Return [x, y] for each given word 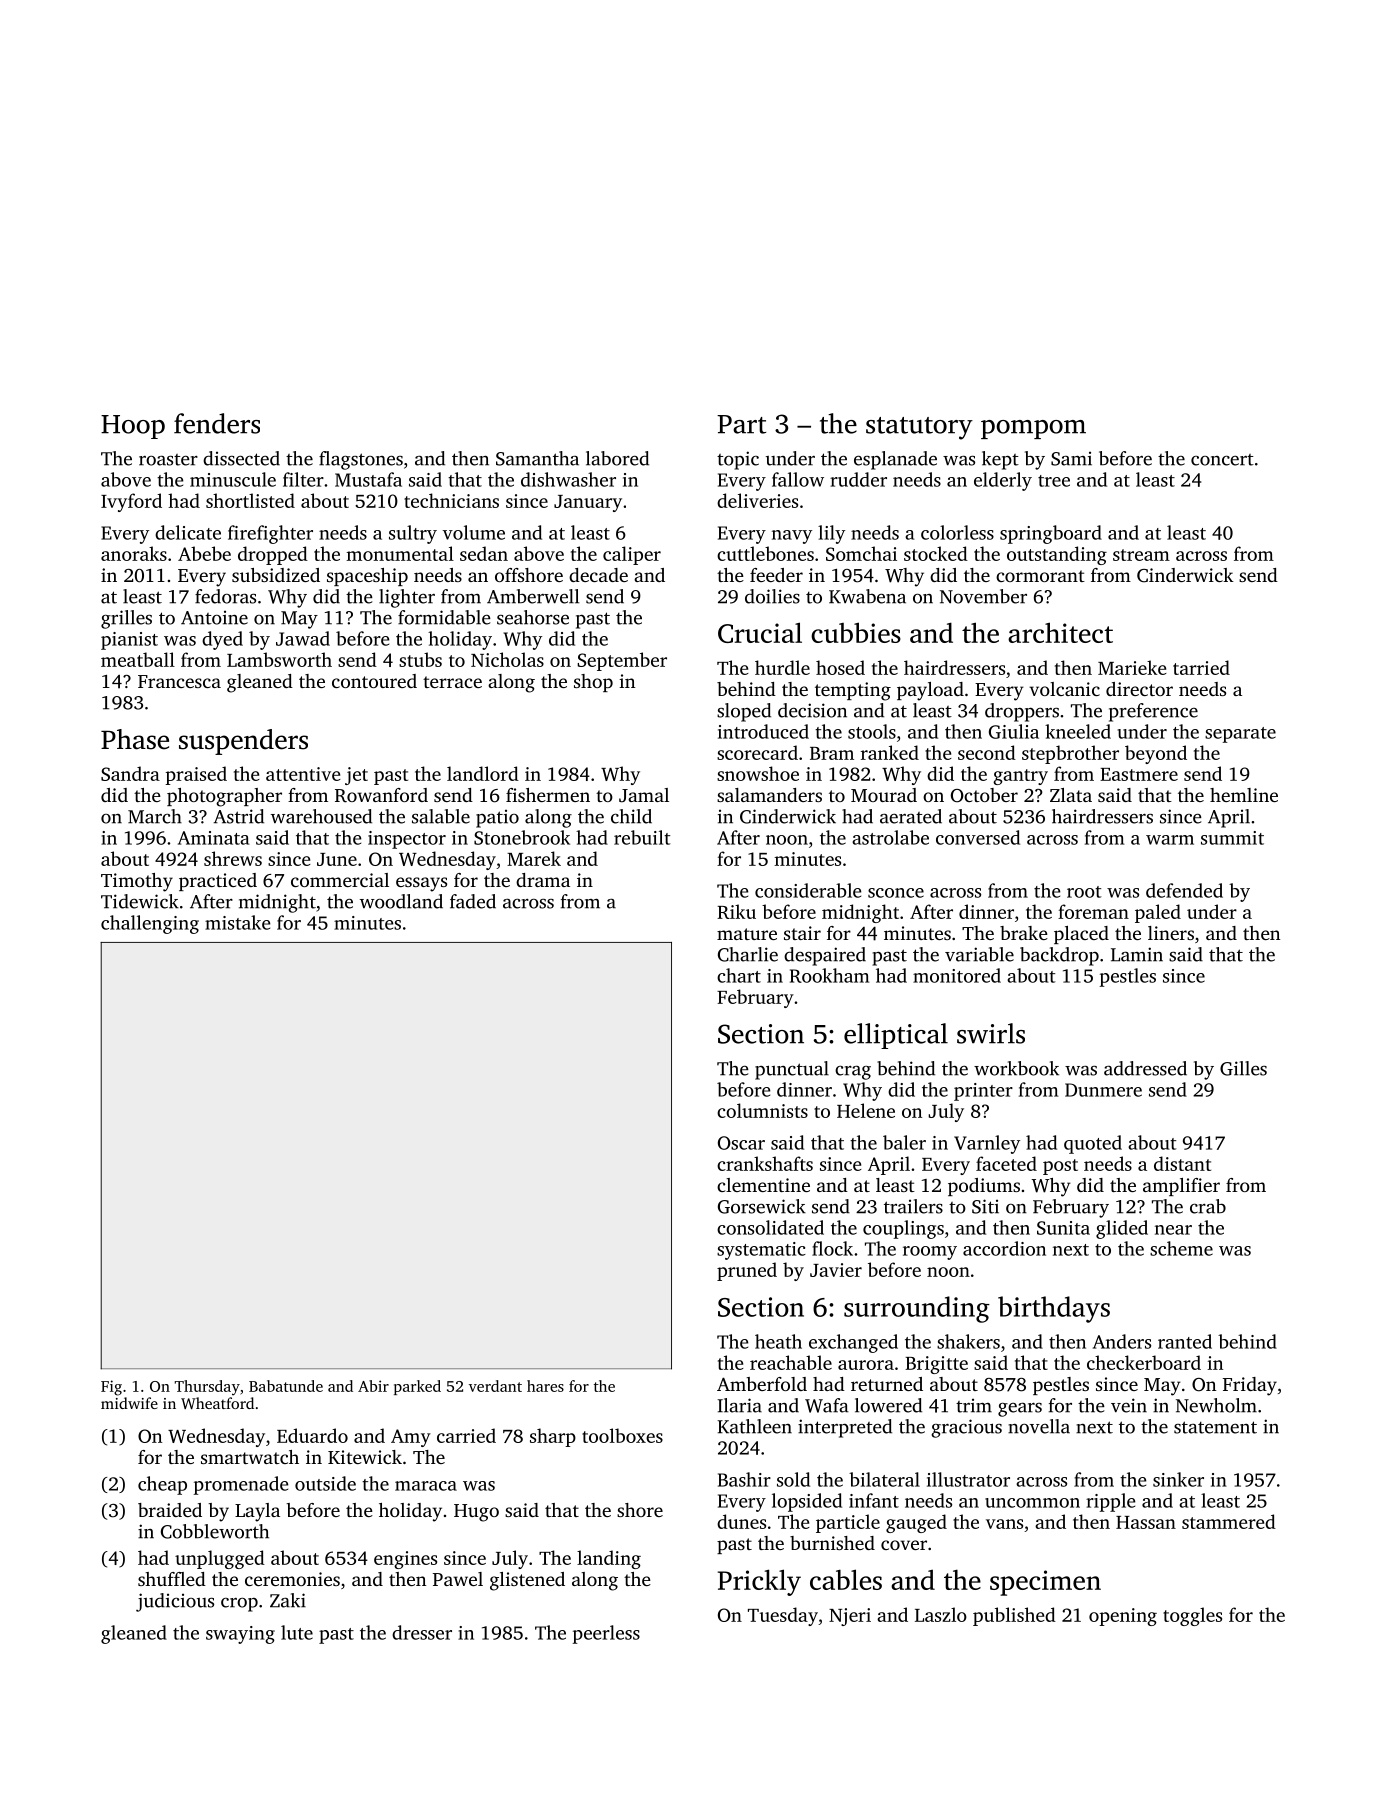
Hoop [133, 427]
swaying [240, 1635]
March [155, 816]
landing [609, 1559]
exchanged [853, 1343]
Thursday [207, 1388]
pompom [1033, 429]
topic [738, 460]
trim [974, 1405]
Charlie [748, 954]
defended [1184, 890]
